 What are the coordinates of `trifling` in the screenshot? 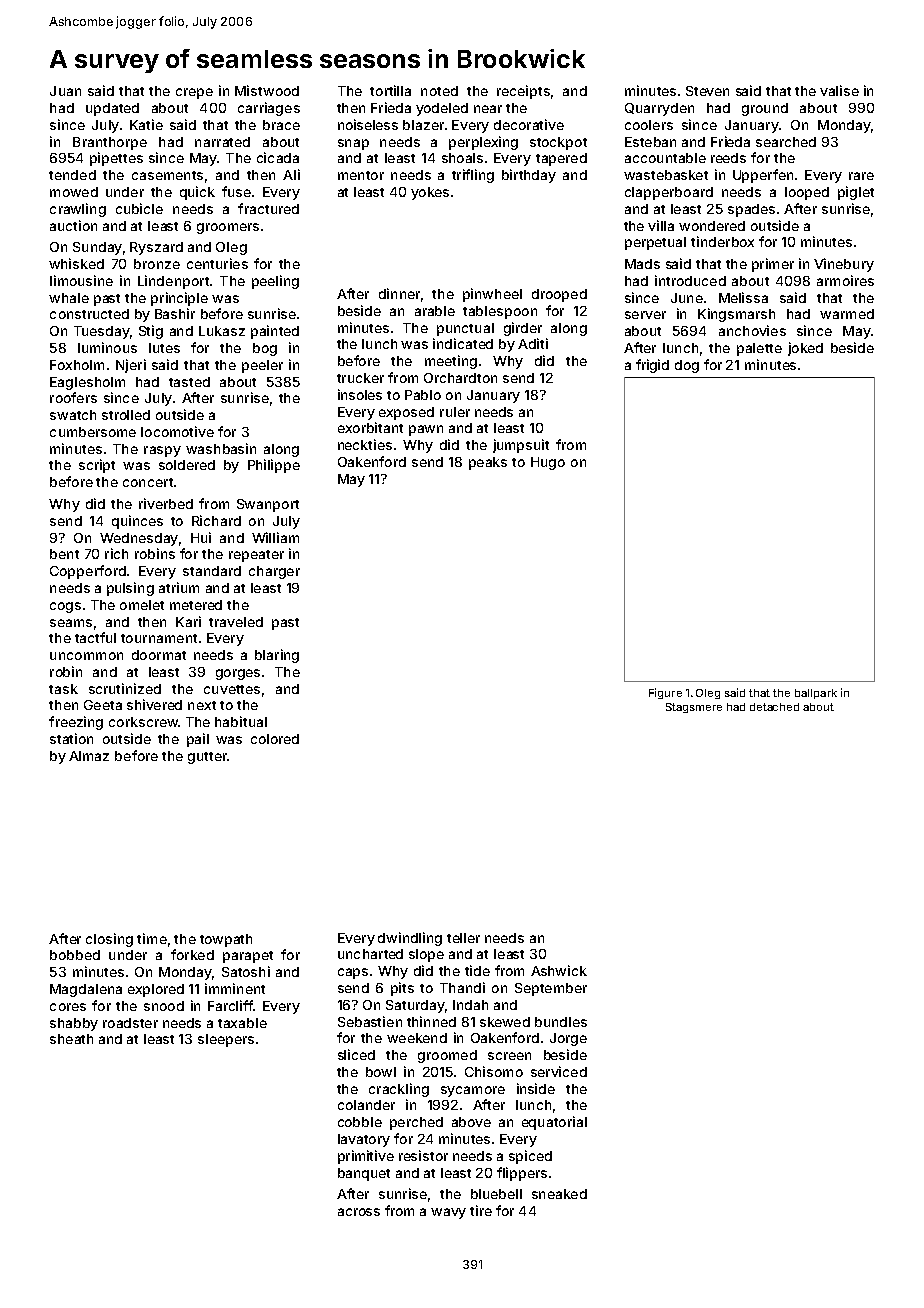 It's located at (473, 176).
